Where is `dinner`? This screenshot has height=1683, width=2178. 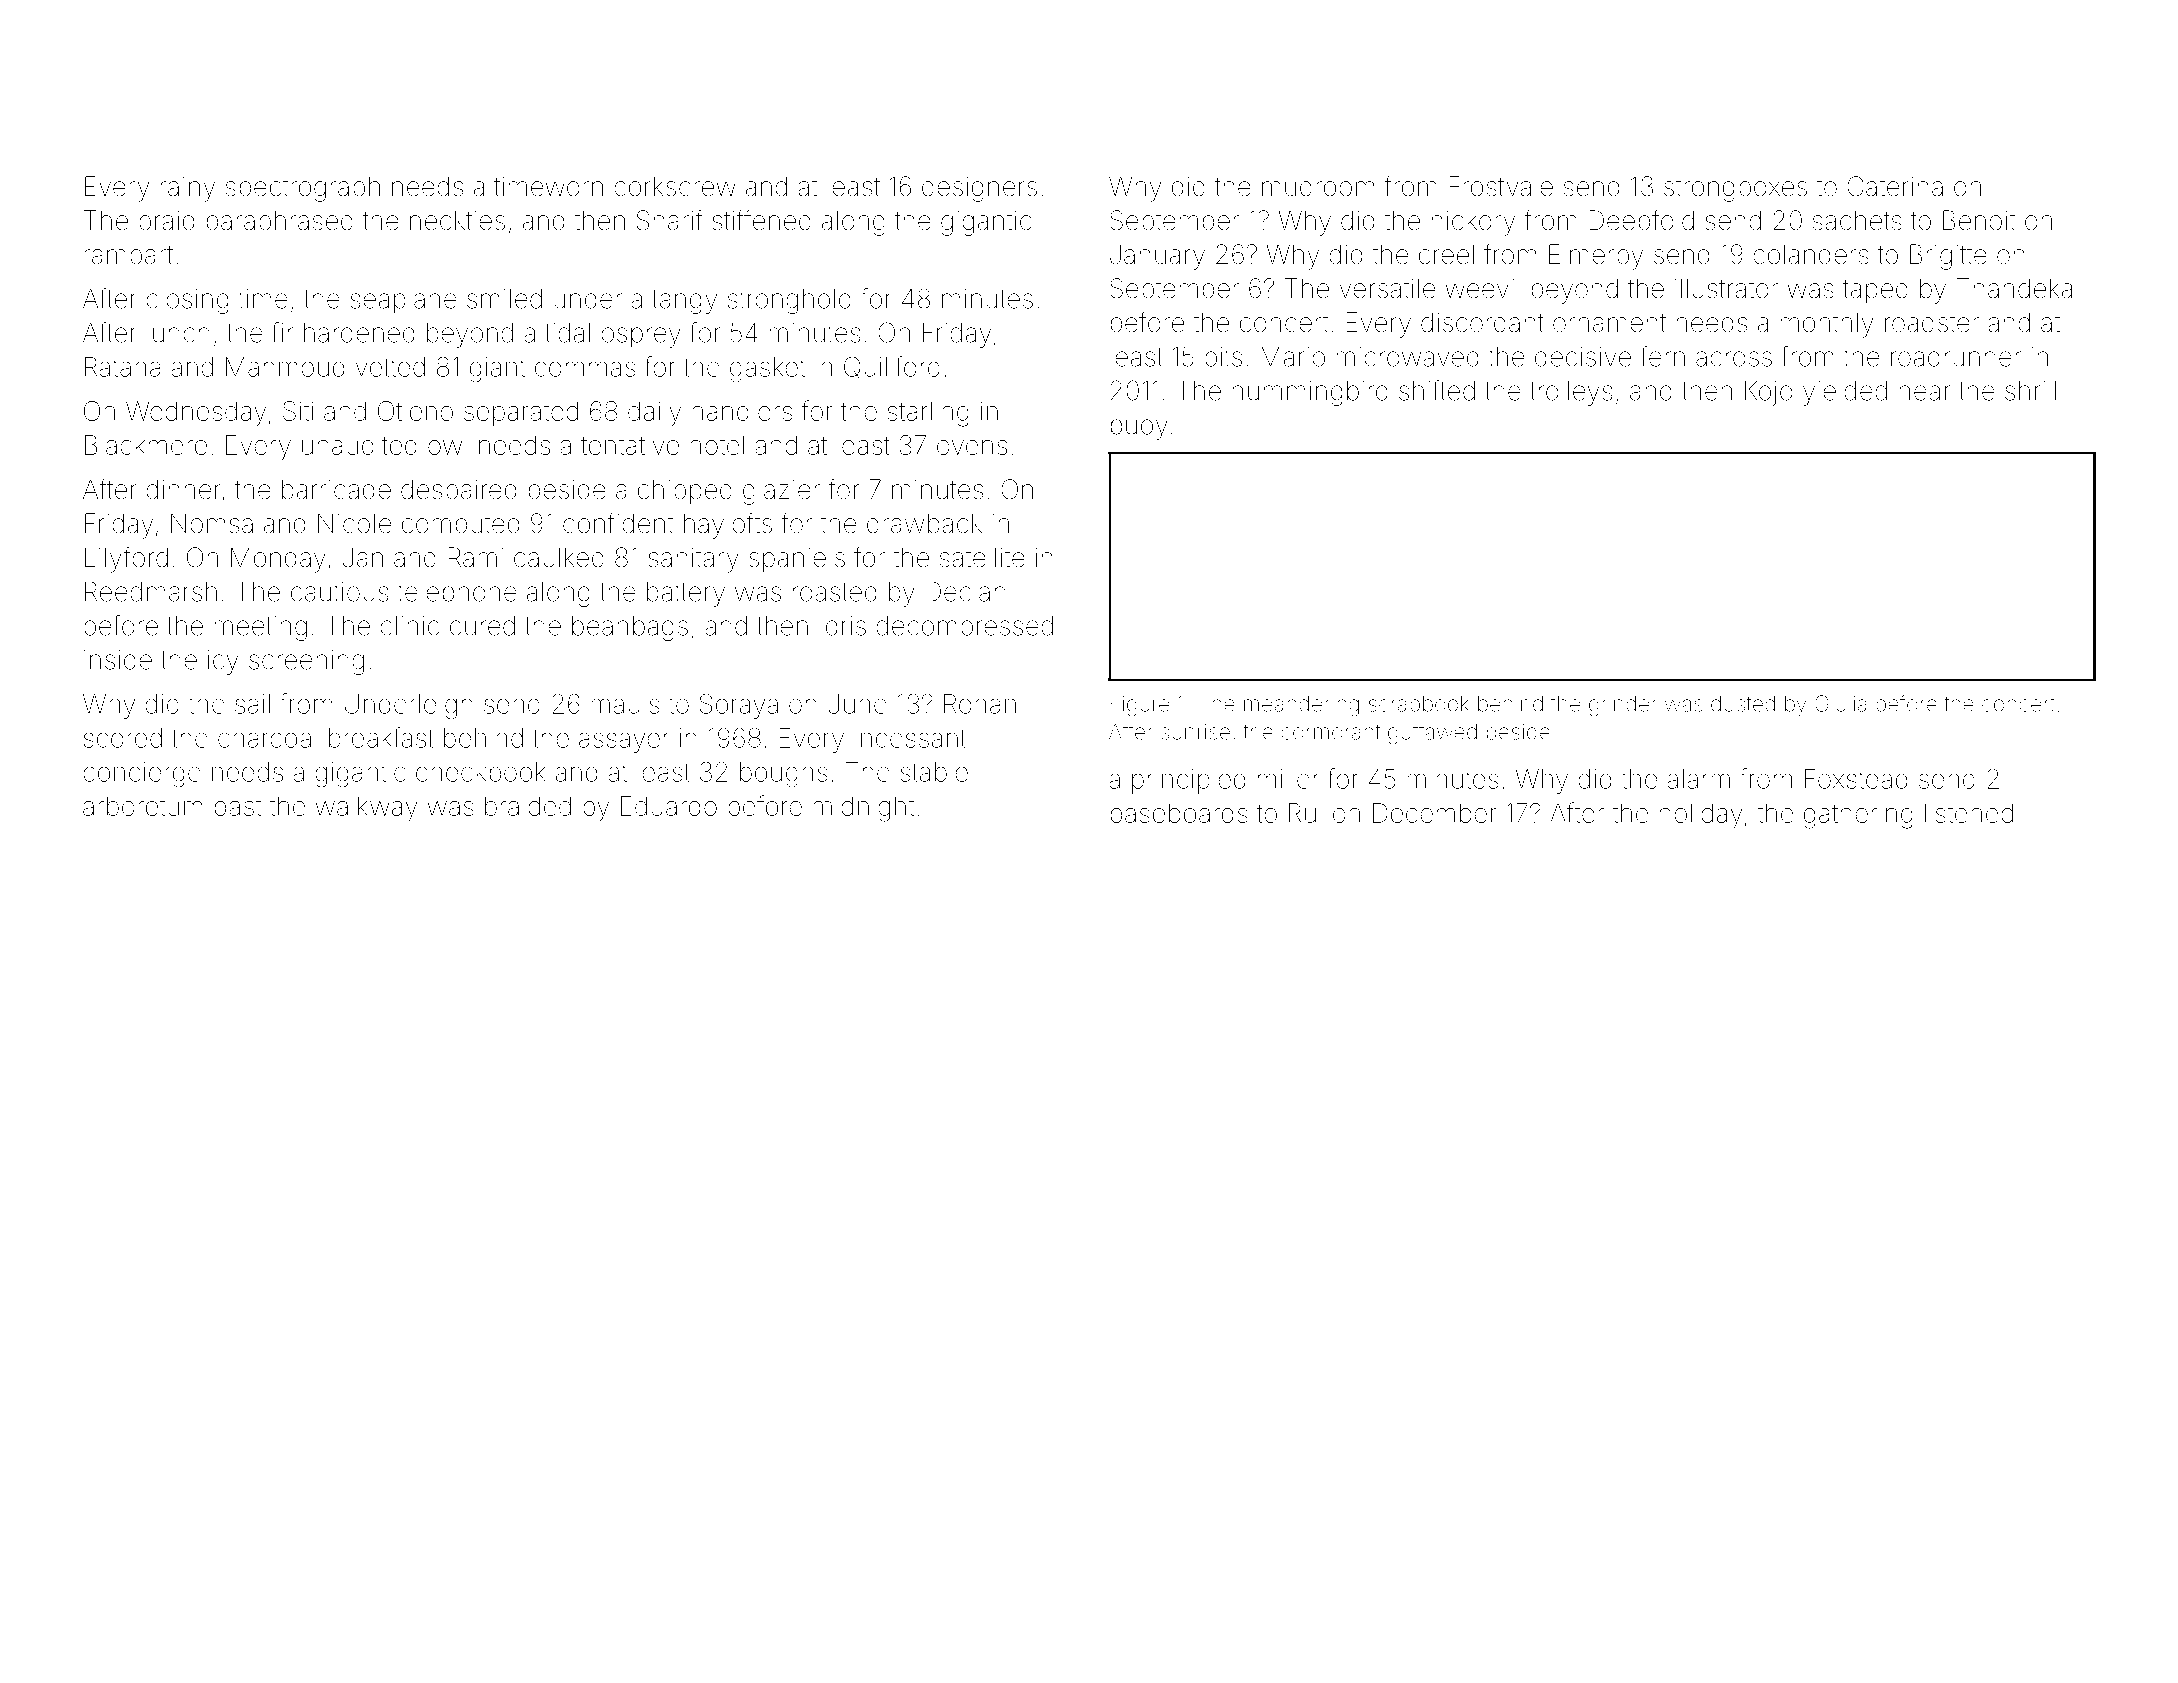
dinner is located at coordinates (183, 489).
